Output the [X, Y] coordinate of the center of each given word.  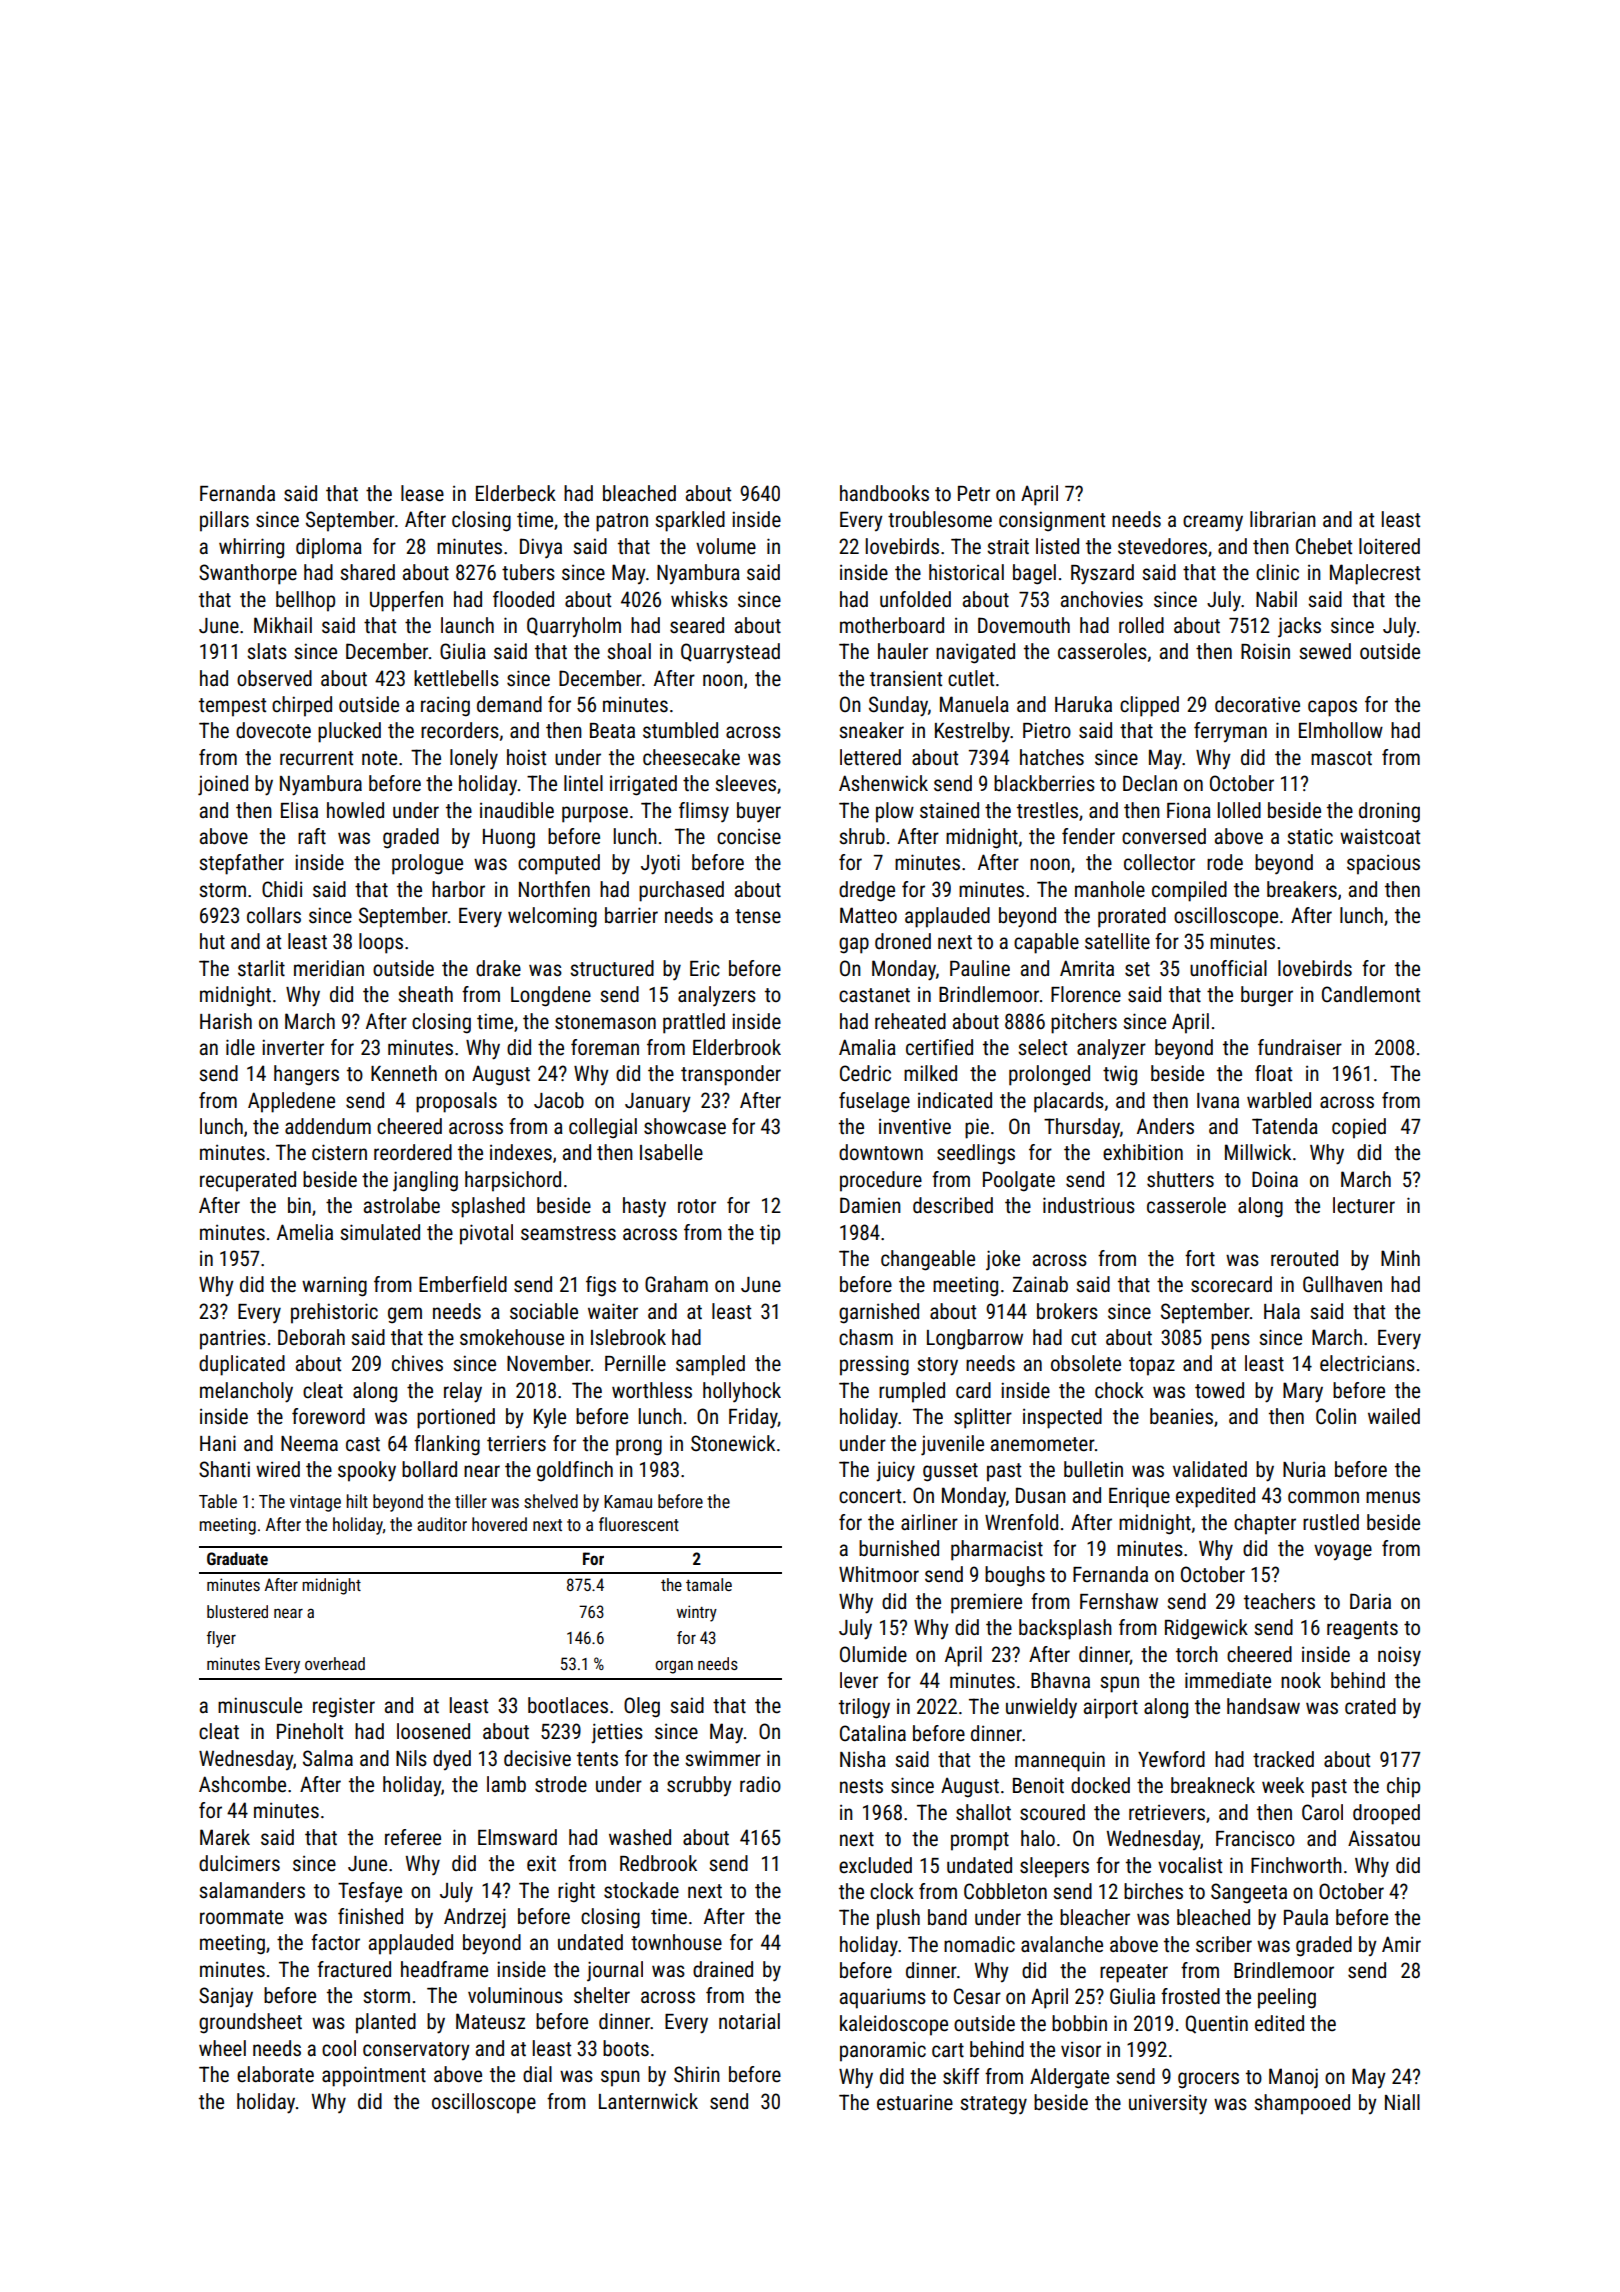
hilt [357, 1501]
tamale [709, 1584]
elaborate [275, 2074]
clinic [1277, 572]
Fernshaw [1119, 1601]
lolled [1239, 810]
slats [267, 651]
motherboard [892, 625]
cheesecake [691, 757]
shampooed [1302, 2104]
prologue [427, 864]
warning [334, 1286]
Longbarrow [975, 1339]
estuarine [915, 2102]
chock [1119, 1390]
